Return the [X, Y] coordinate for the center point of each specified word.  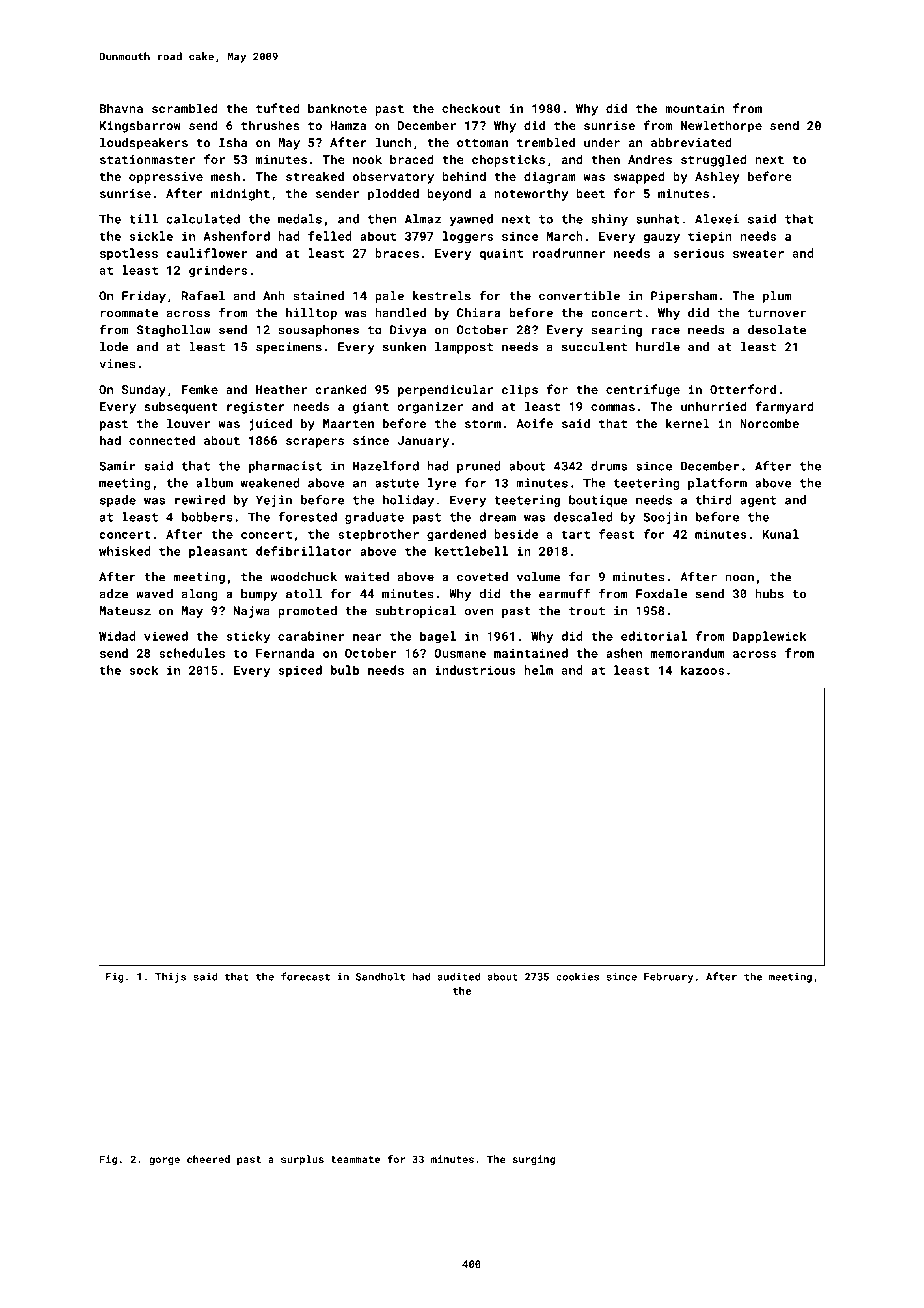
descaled [583, 517]
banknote [337, 108]
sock [144, 670]
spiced [300, 671]
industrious [475, 670]
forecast [305, 976]
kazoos [702, 670]
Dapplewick [769, 637]
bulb [345, 670]
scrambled [185, 108]
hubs [769, 594]
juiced [270, 424]
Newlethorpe [721, 126]
